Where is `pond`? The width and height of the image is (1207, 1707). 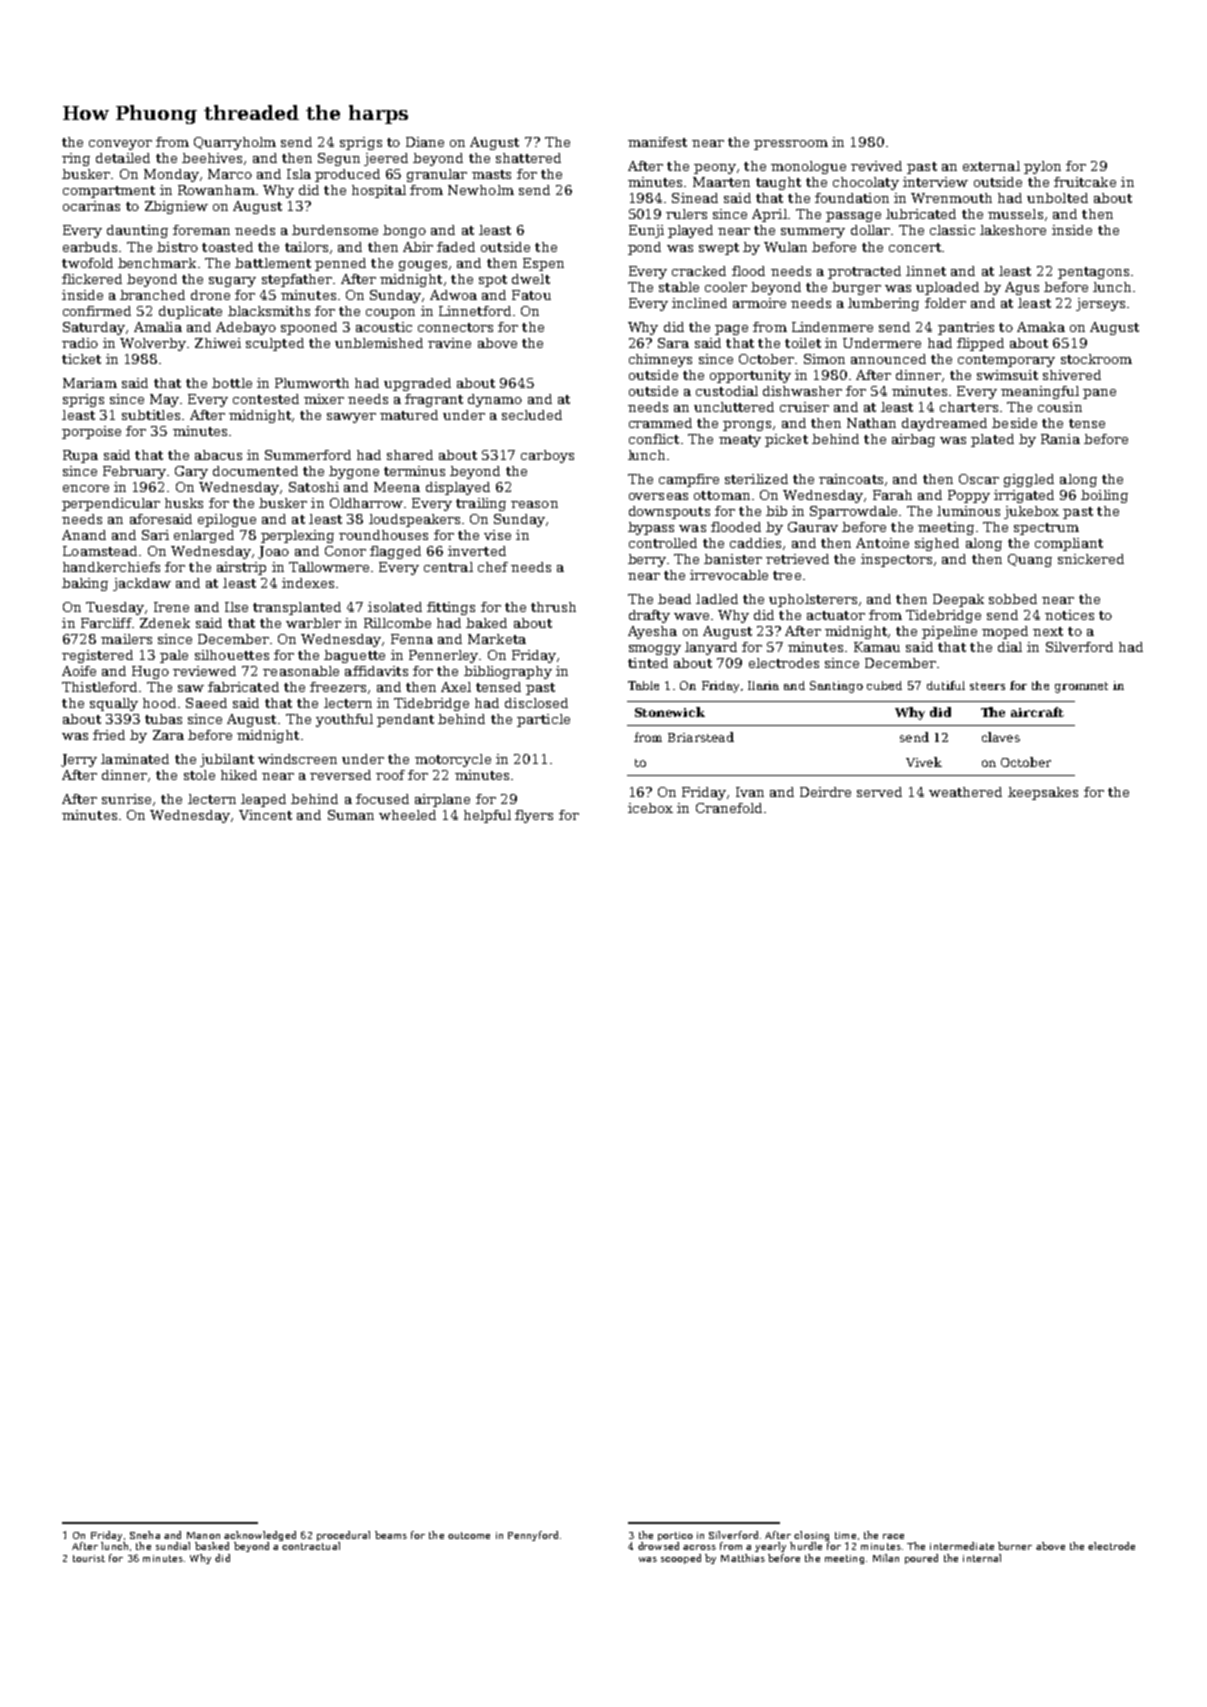
pond is located at coordinates (644, 248).
